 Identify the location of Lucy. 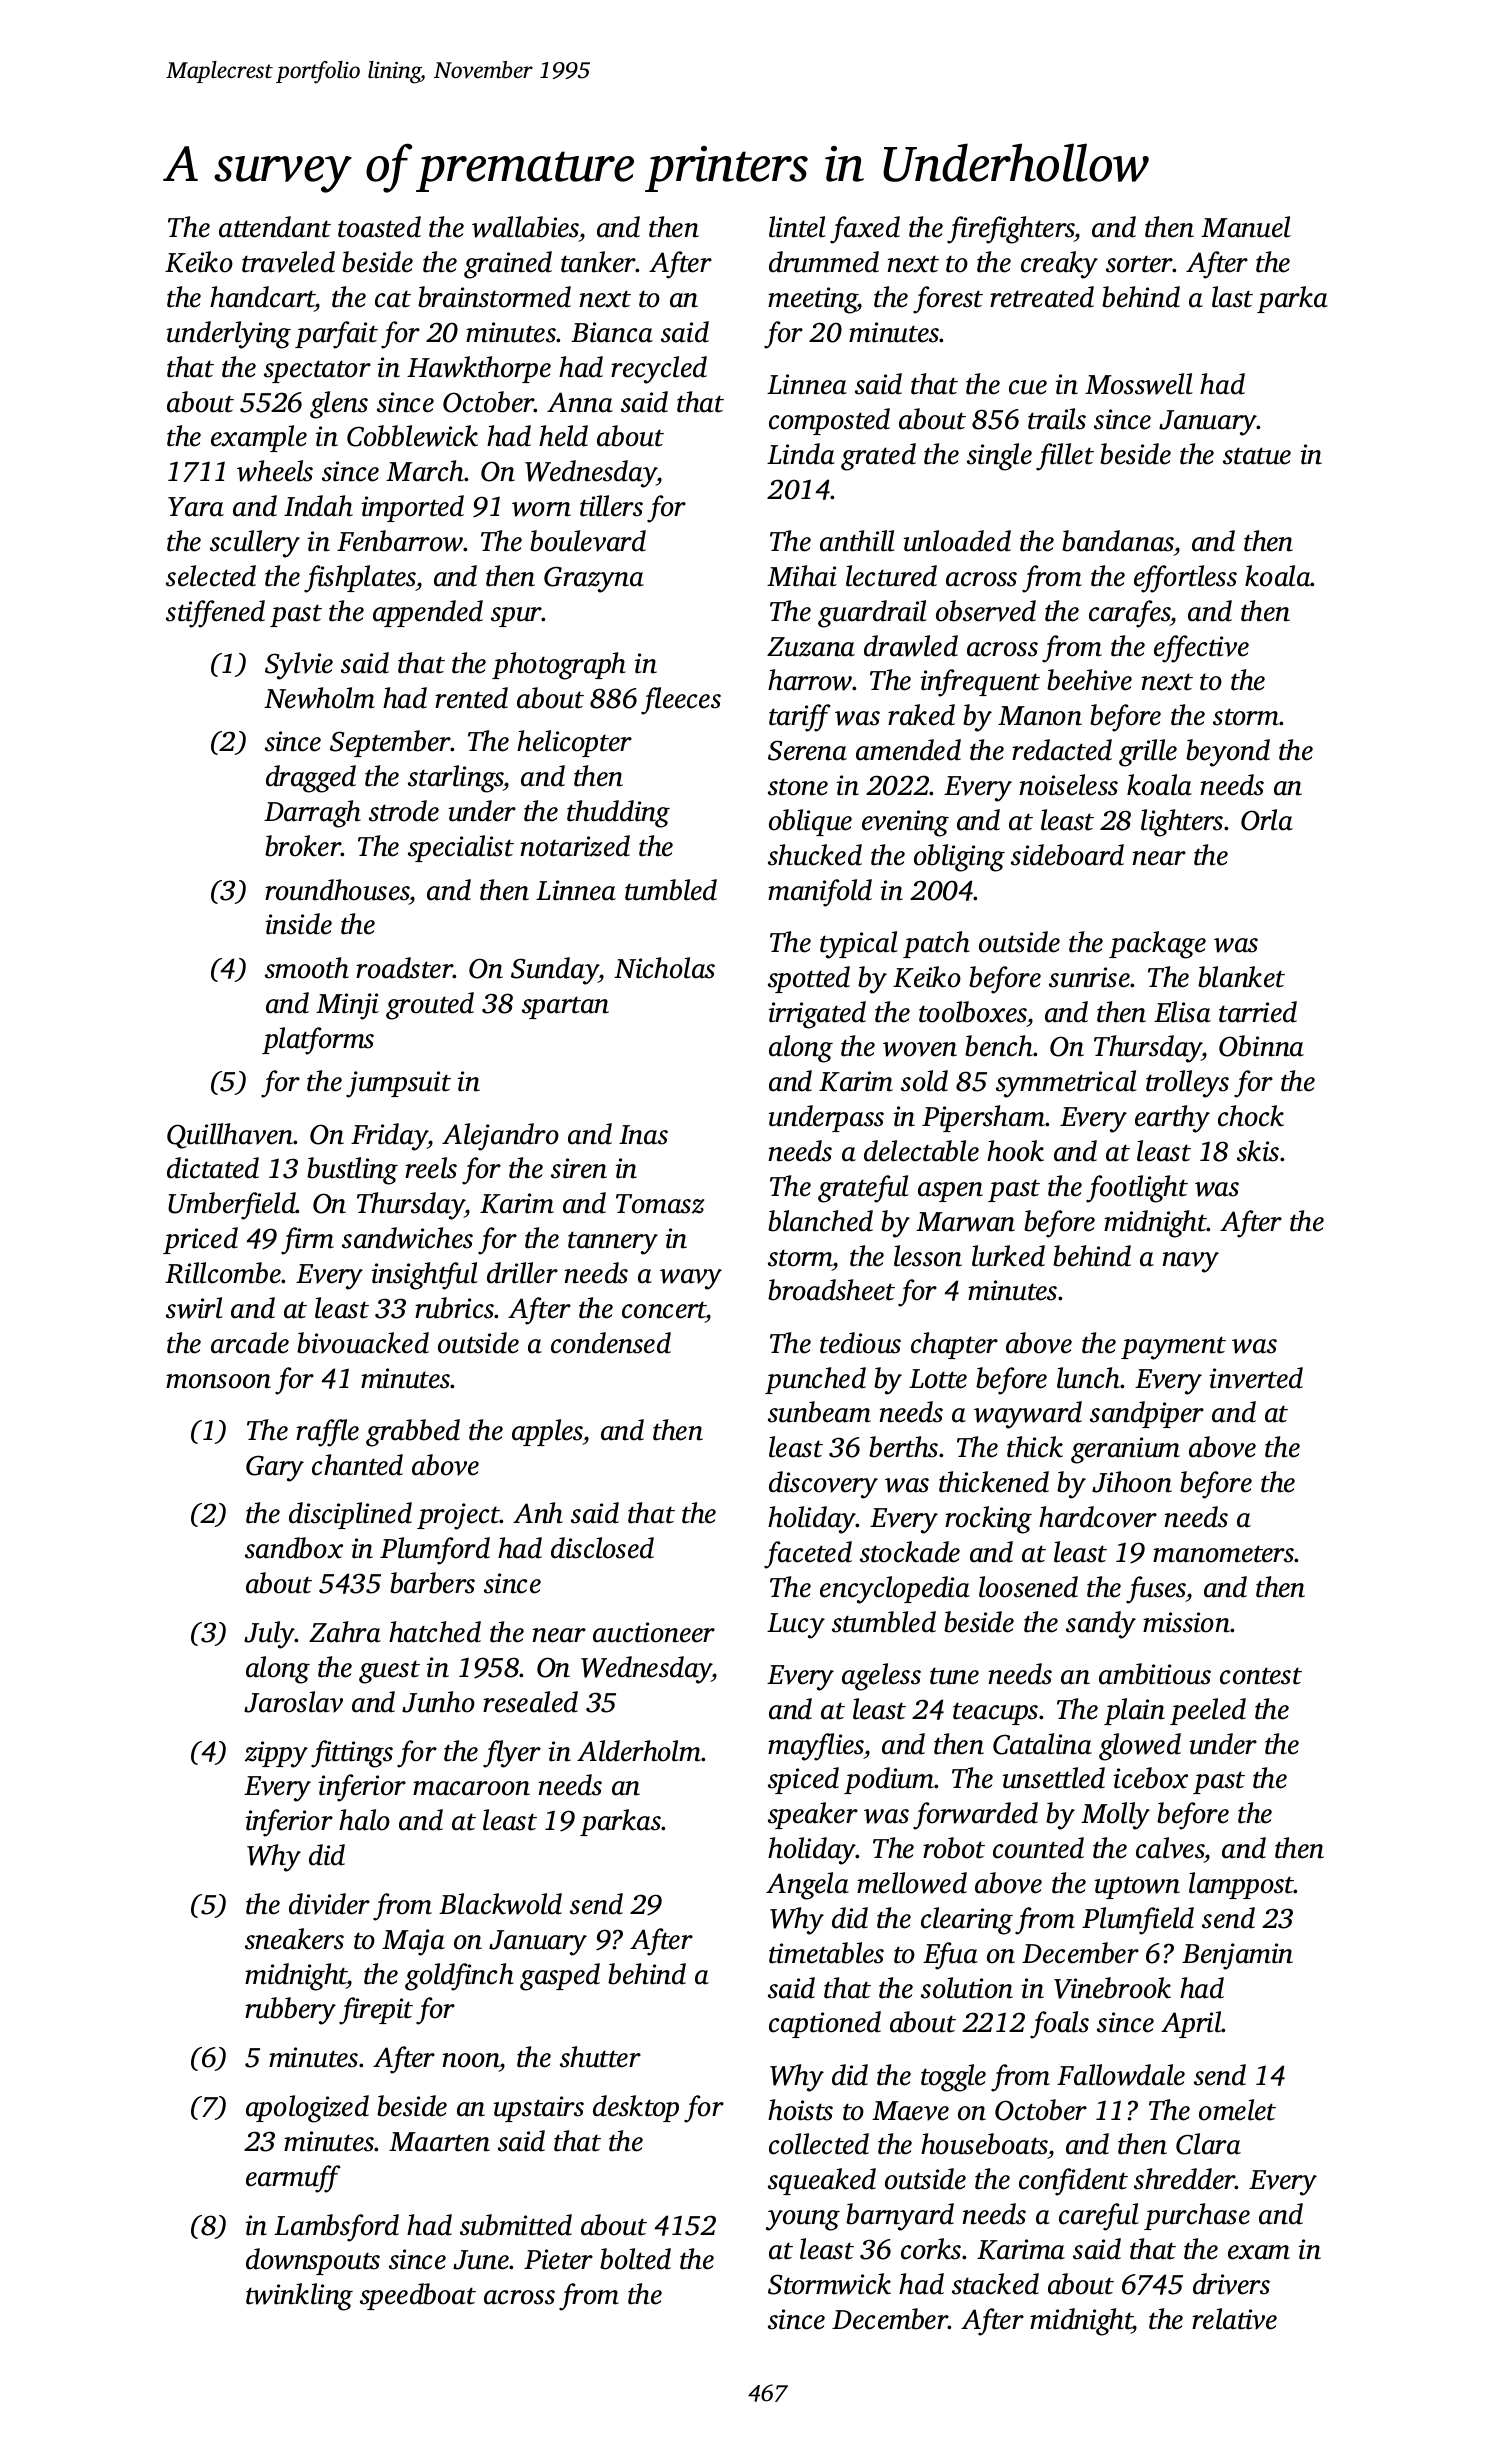
(796, 1626).
